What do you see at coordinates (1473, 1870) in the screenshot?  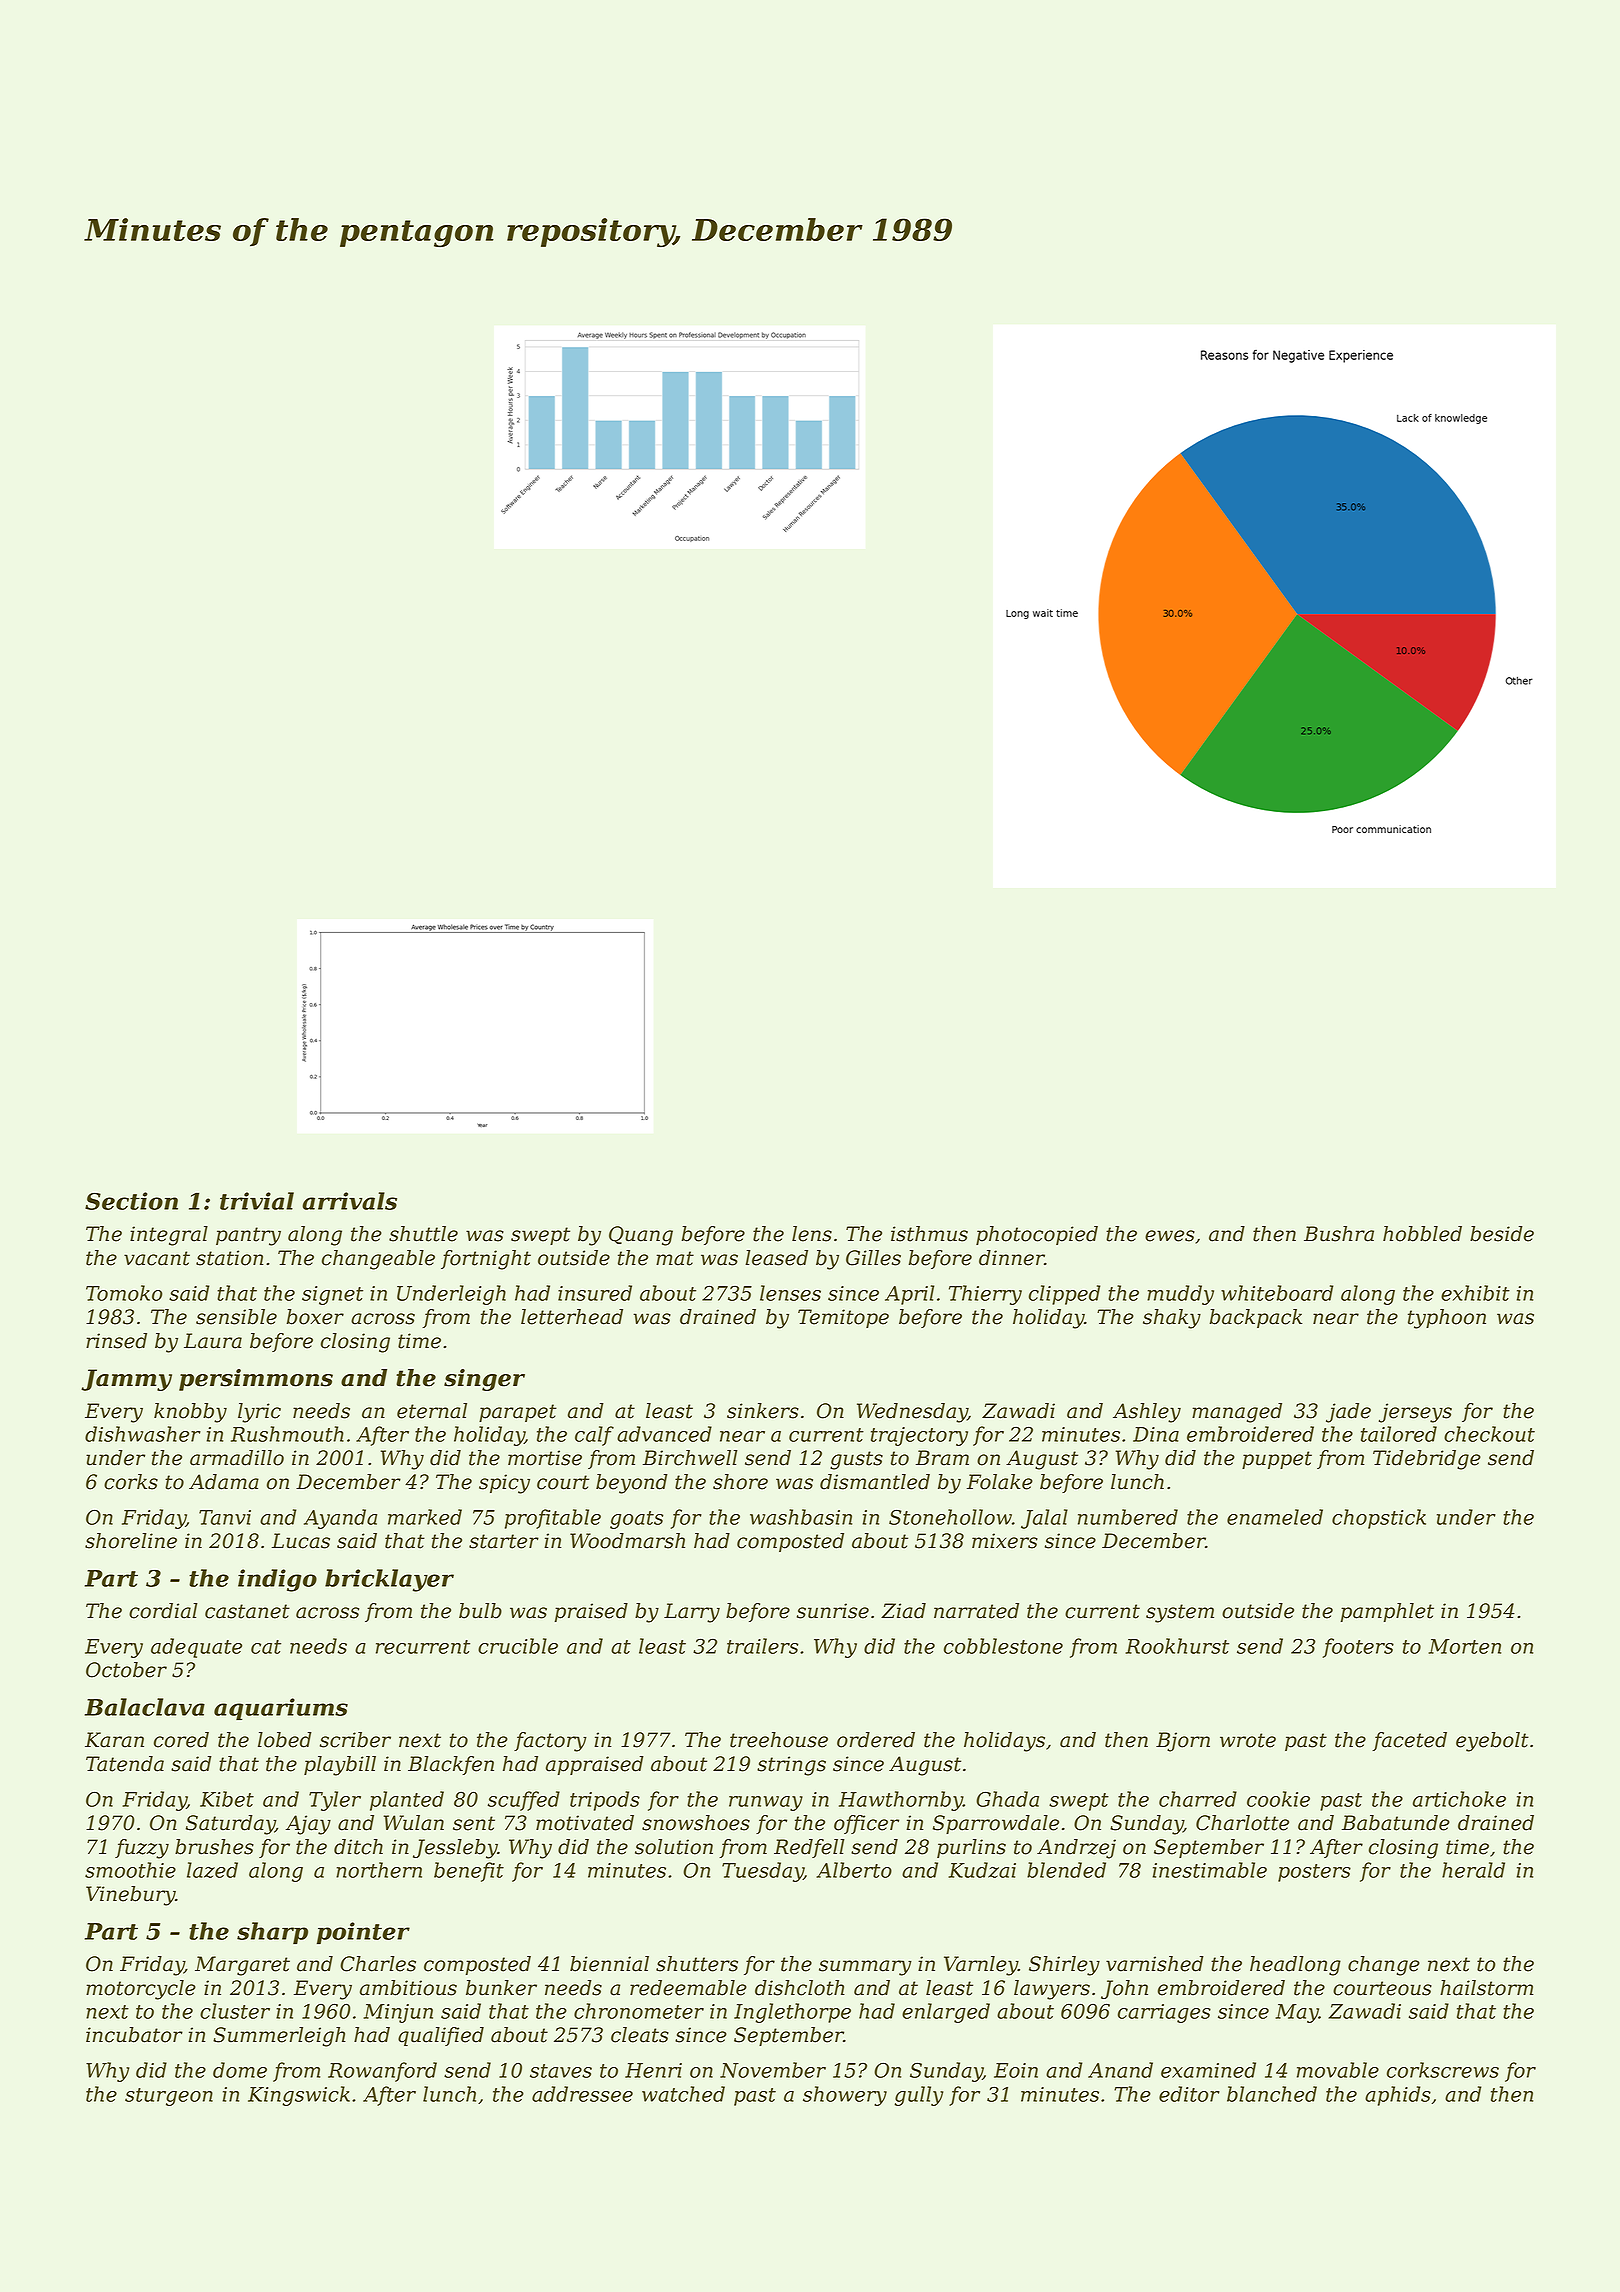 I see `herald` at bounding box center [1473, 1870].
